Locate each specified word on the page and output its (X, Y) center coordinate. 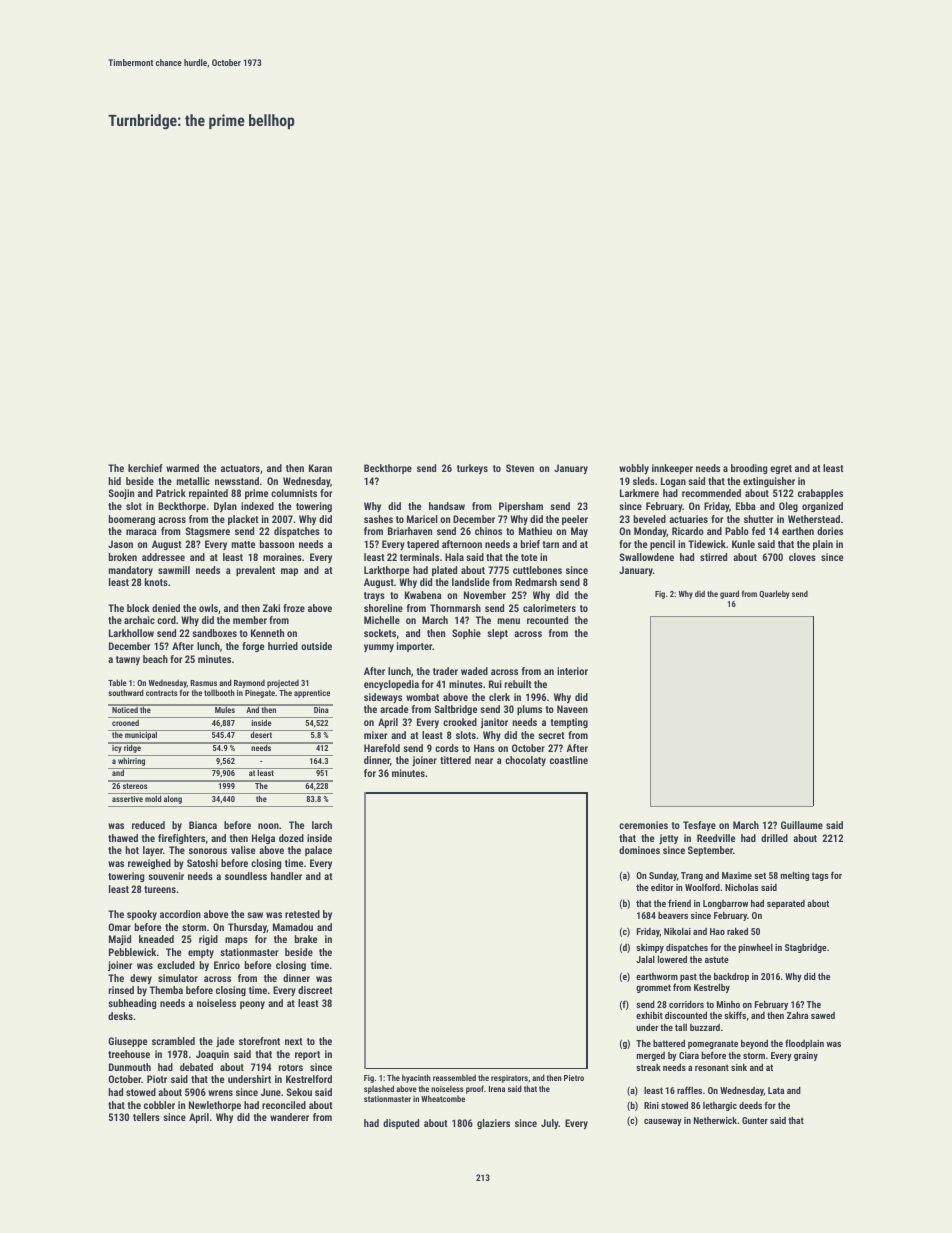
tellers (146, 1117)
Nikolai (677, 931)
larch (322, 825)
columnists (294, 493)
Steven (520, 468)
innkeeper (672, 469)
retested (302, 914)
